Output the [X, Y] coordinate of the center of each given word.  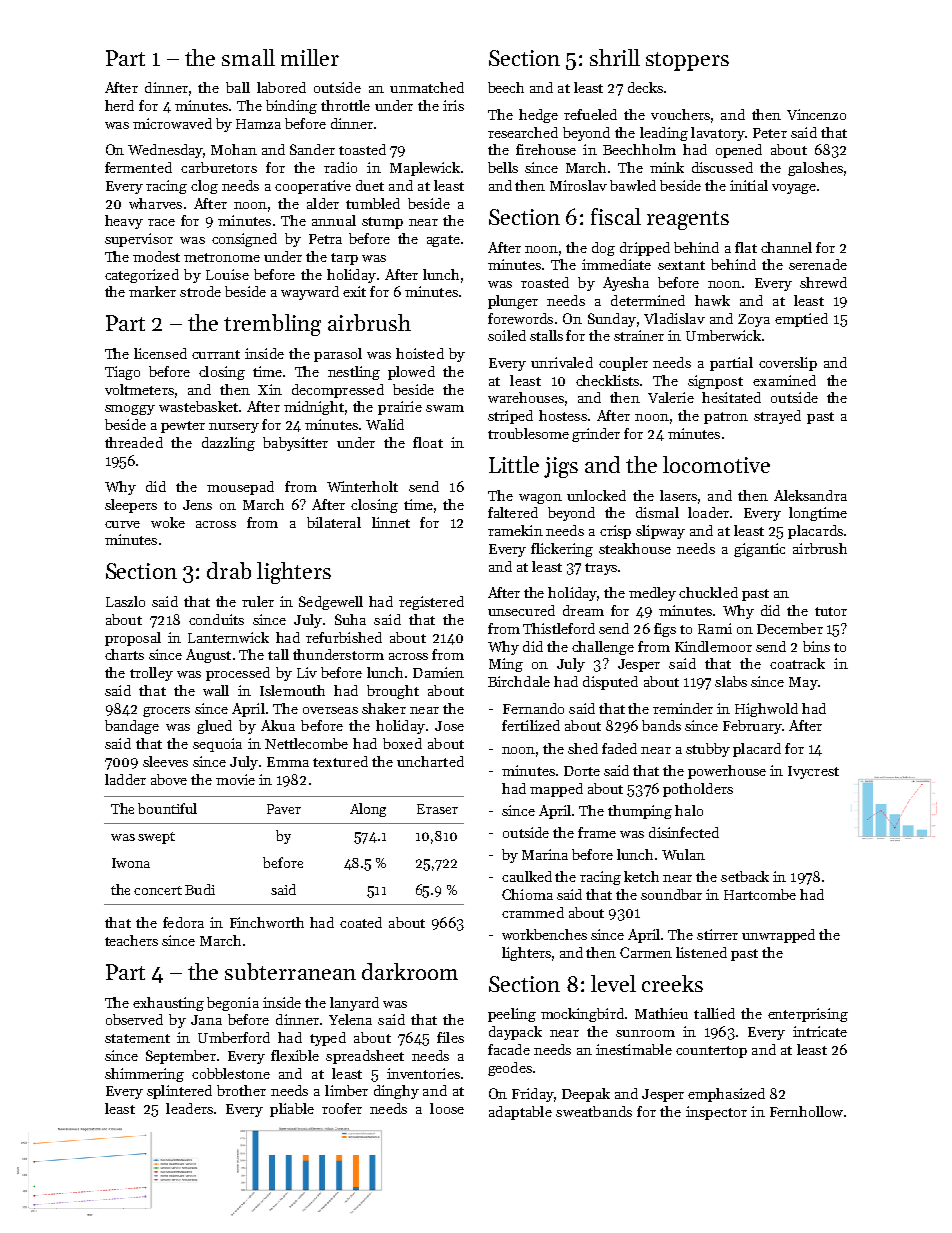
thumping [640, 812]
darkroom [410, 971]
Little [514, 464]
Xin [270, 389]
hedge [538, 116]
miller [310, 57]
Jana [206, 1020]
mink [667, 167]
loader [708, 512]
